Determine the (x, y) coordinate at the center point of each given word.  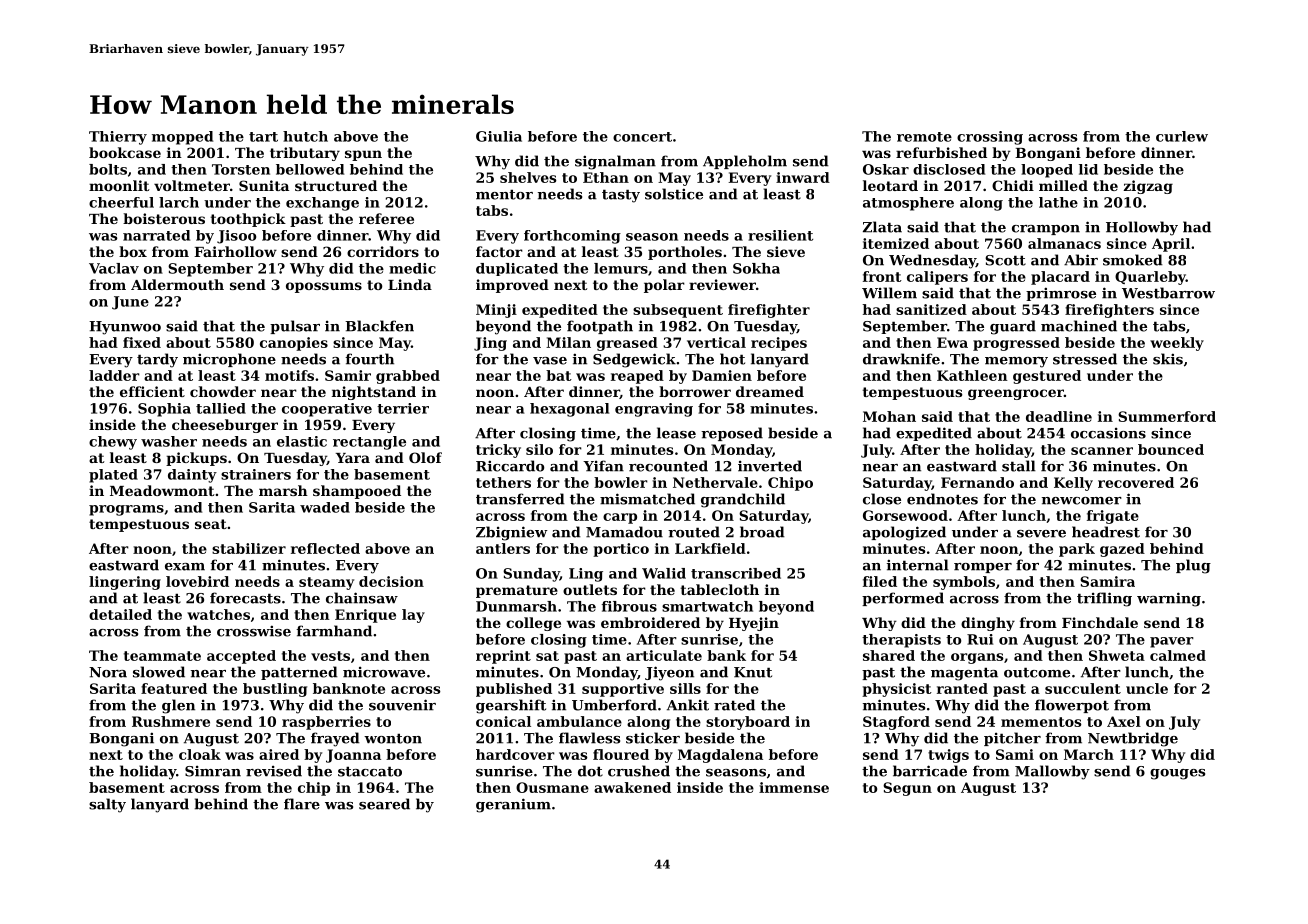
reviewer (722, 284)
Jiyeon (669, 673)
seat (211, 524)
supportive (623, 690)
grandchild (743, 500)
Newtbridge (1133, 739)
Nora (108, 672)
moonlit (119, 185)
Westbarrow (1168, 293)
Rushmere (171, 721)
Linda (410, 284)
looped (1047, 171)
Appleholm (745, 162)
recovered (1136, 482)
